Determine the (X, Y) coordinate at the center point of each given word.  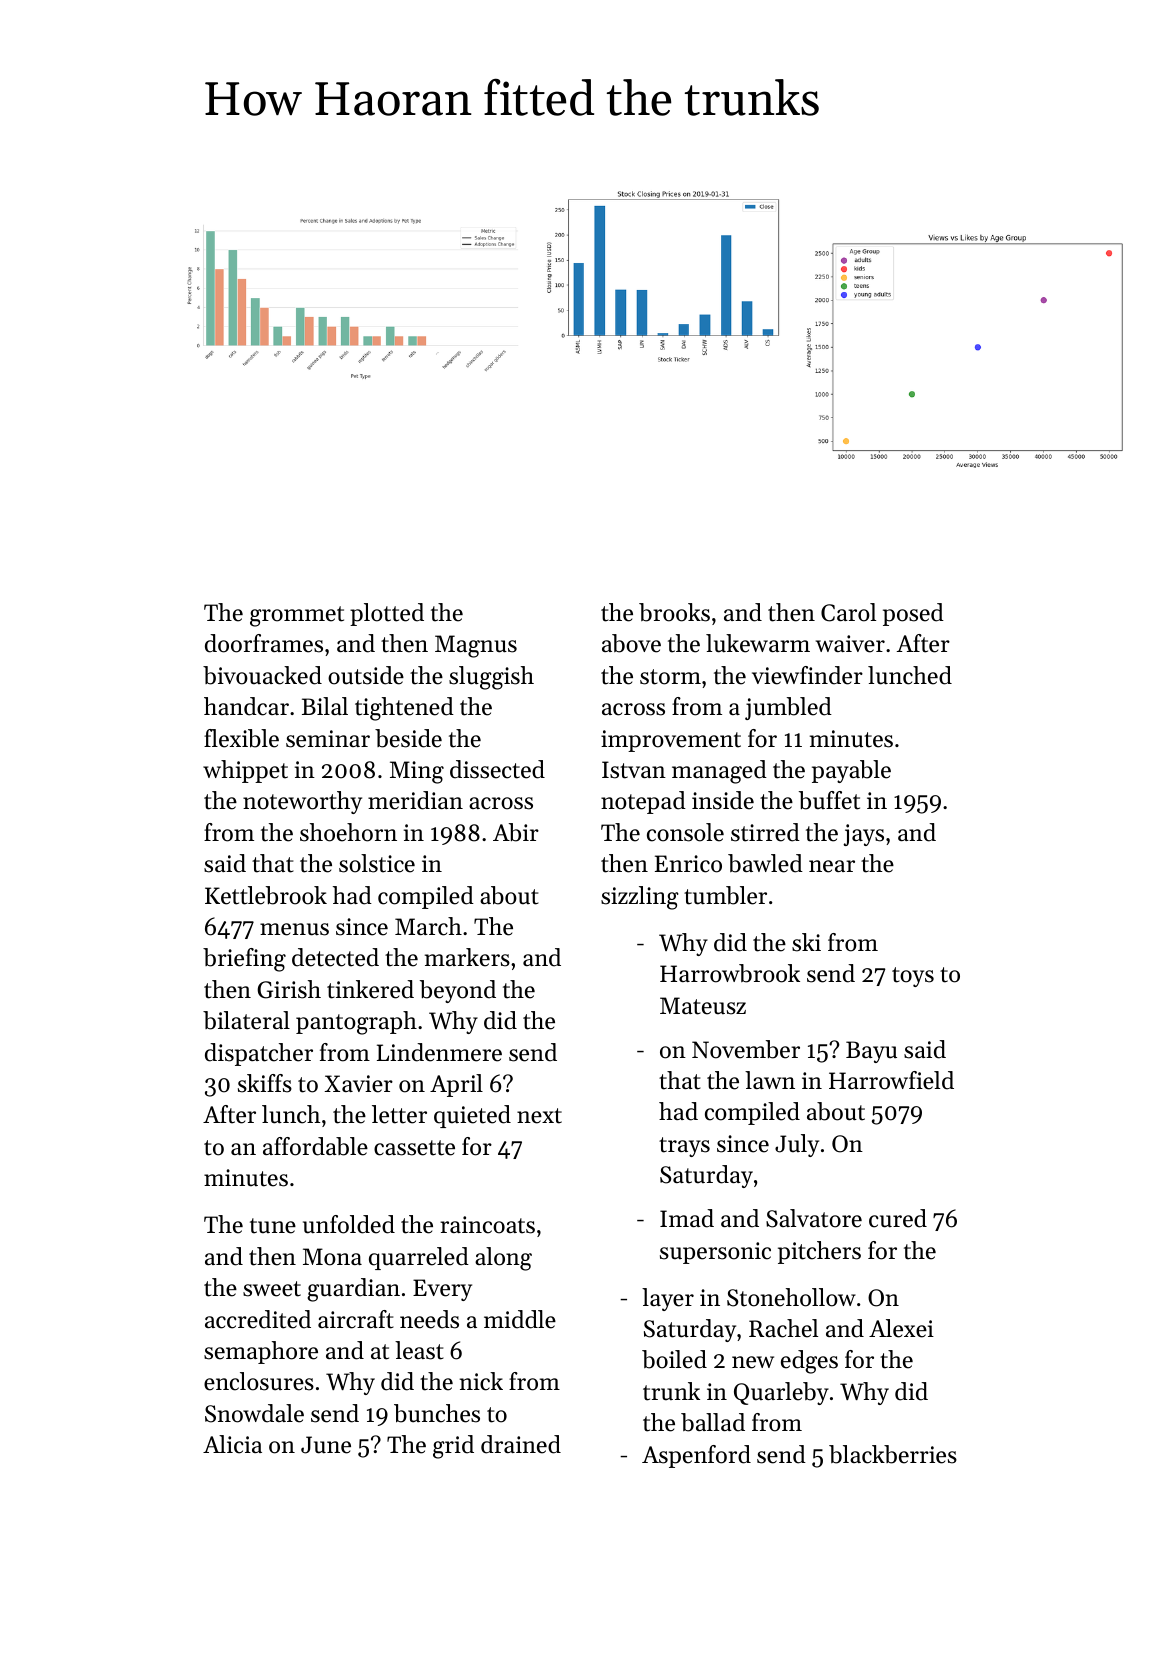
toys (913, 977)
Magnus (476, 646)
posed (913, 614)
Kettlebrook (266, 895)
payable (851, 771)
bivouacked (262, 675)
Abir (516, 832)
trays (684, 1147)
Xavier (359, 1084)
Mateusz (703, 1006)
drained (521, 1444)
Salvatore (814, 1218)
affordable (315, 1146)
